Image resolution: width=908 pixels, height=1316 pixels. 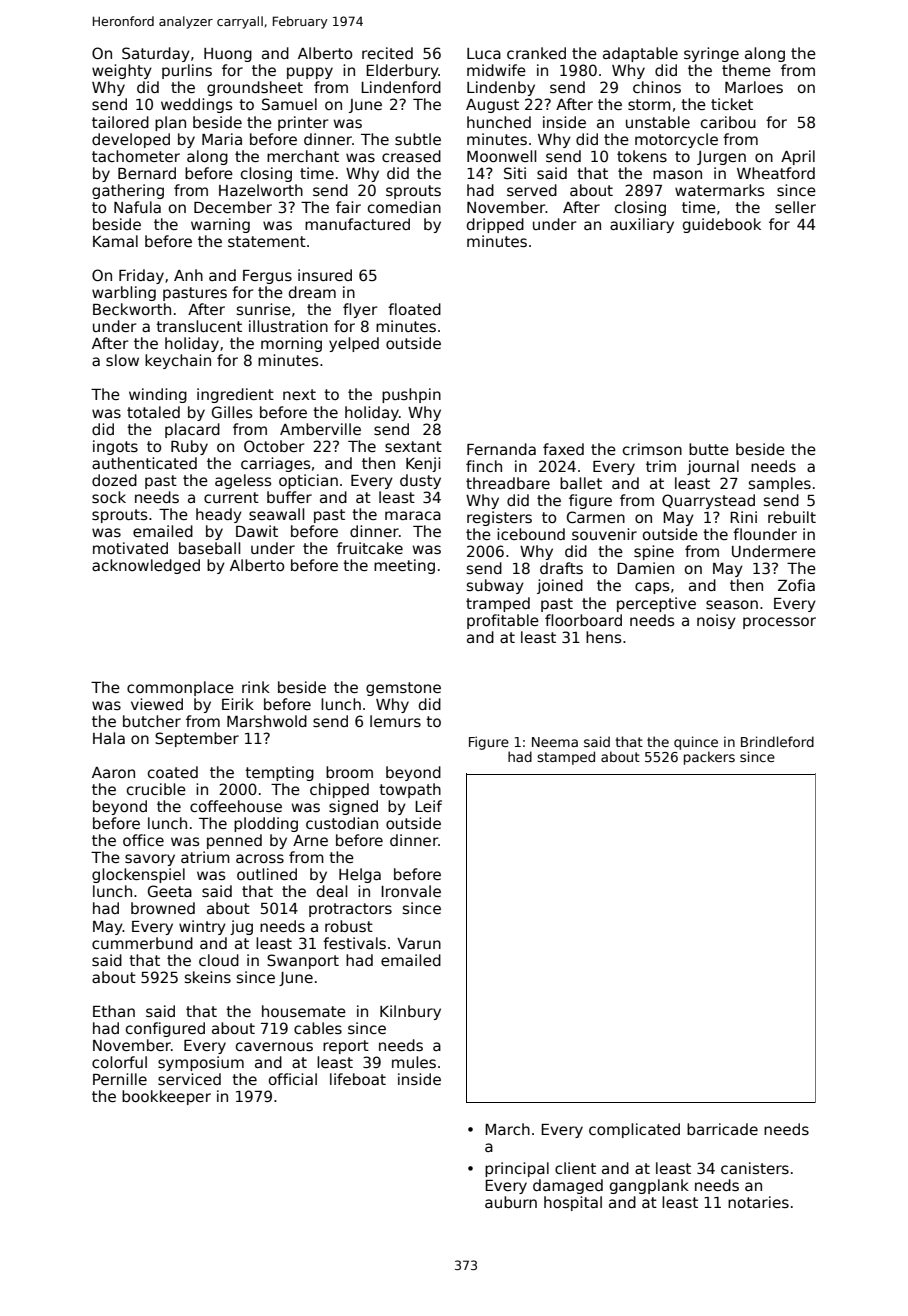 What do you see at coordinates (711, 54) in the screenshot?
I see `syringe` at bounding box center [711, 54].
